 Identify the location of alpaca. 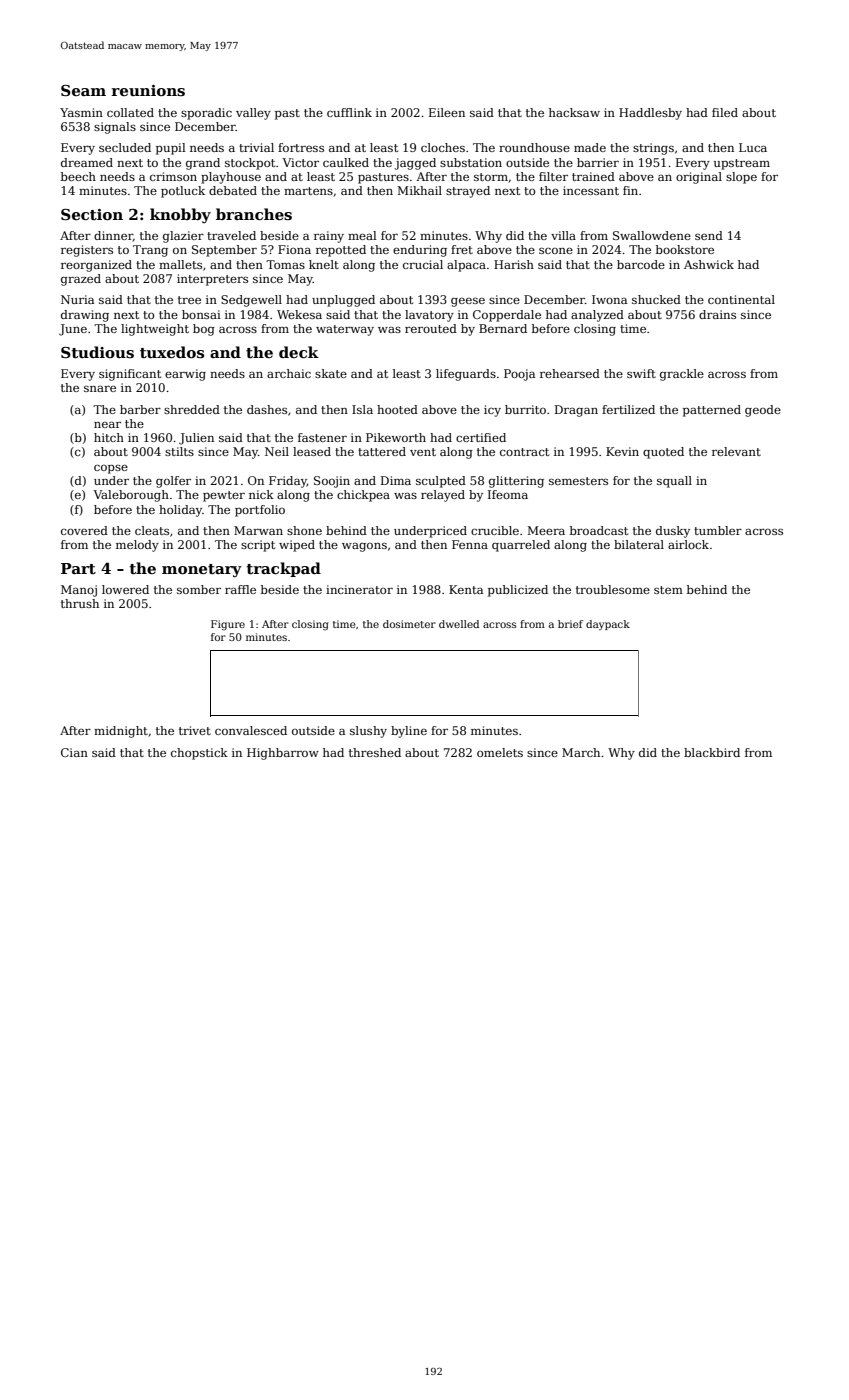
(466, 266).
